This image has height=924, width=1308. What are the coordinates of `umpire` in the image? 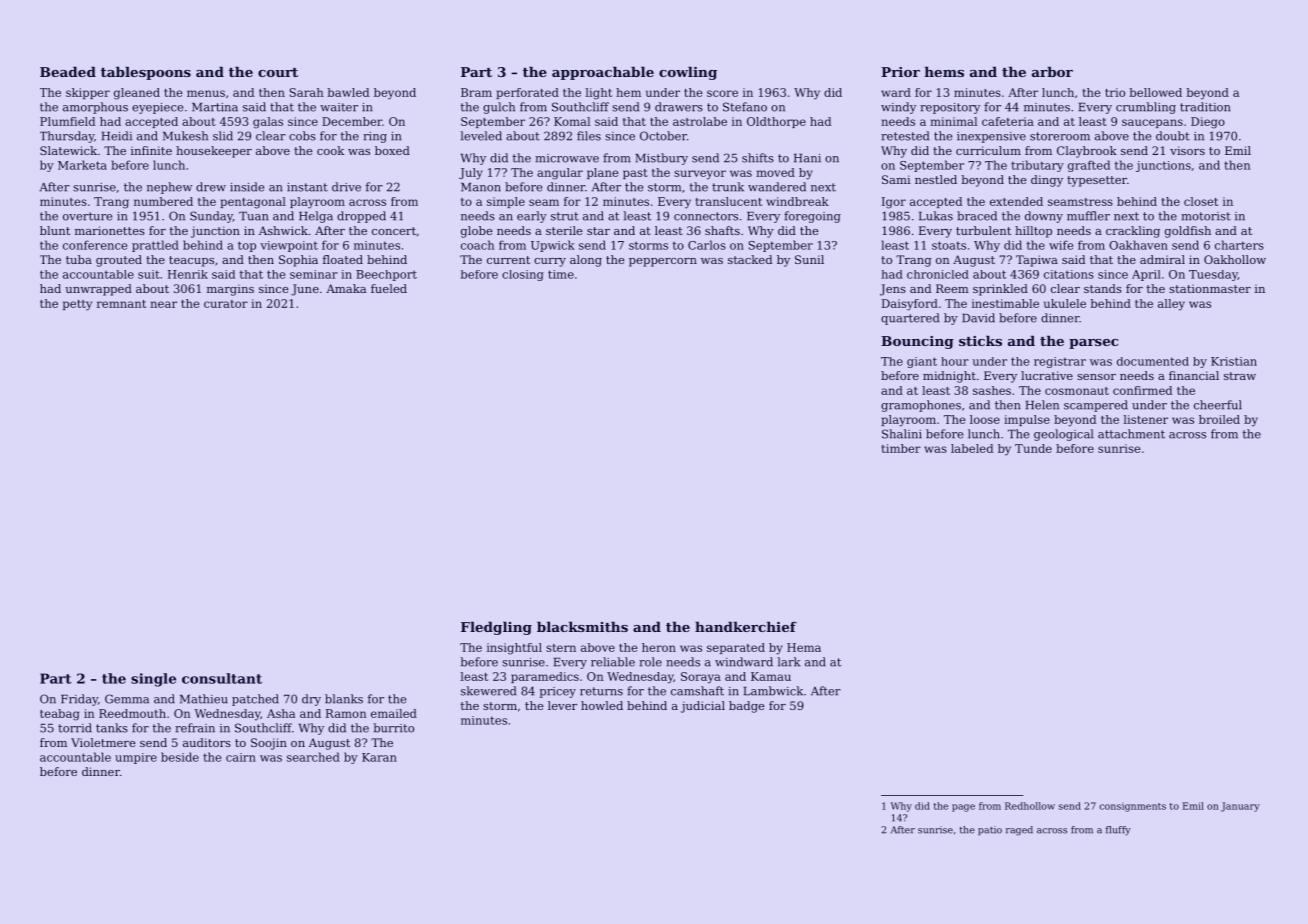 It's located at (136, 758).
